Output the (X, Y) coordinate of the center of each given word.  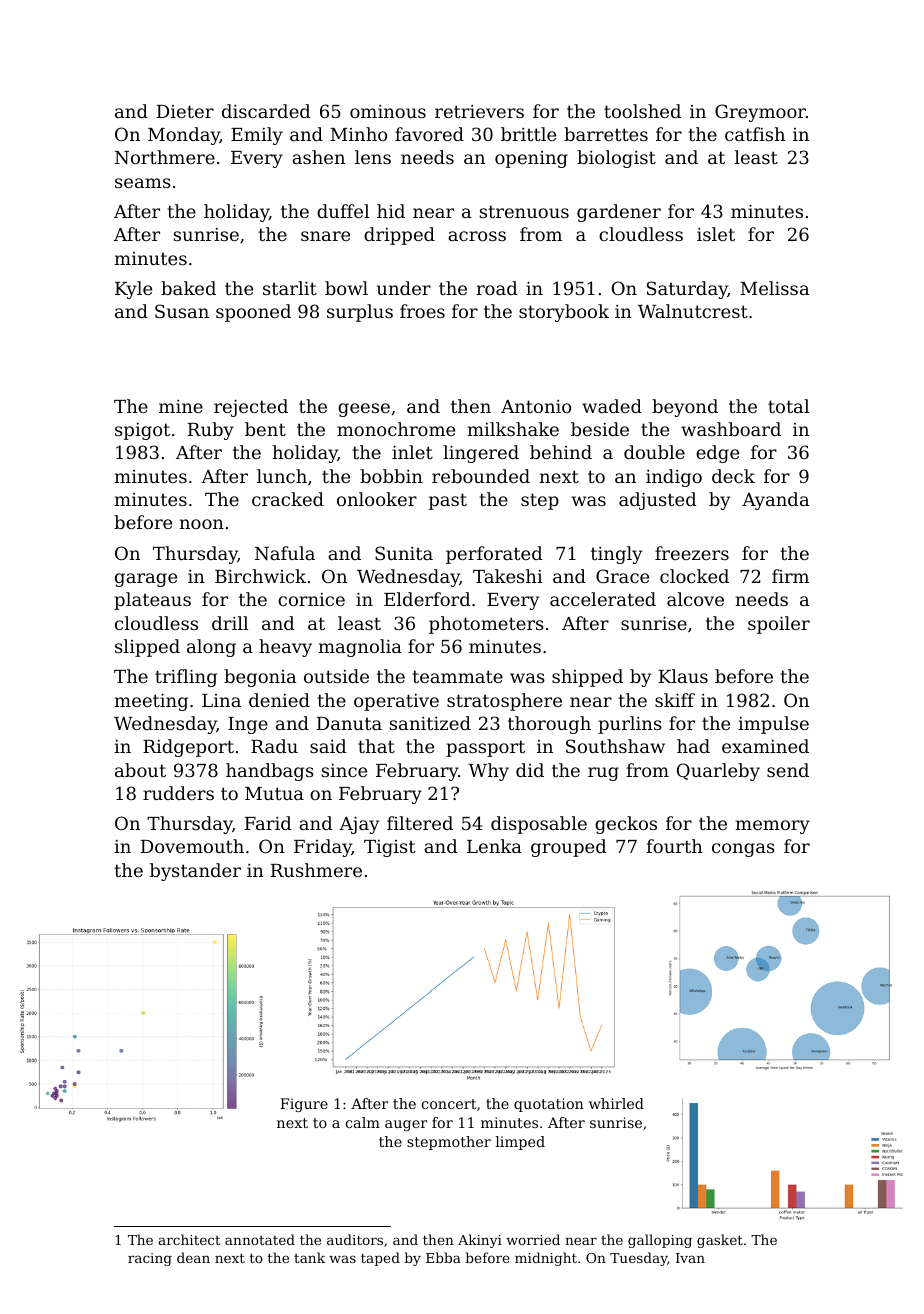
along (211, 648)
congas (743, 850)
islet (716, 234)
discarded (266, 111)
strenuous (524, 211)
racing (150, 1259)
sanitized (430, 723)
